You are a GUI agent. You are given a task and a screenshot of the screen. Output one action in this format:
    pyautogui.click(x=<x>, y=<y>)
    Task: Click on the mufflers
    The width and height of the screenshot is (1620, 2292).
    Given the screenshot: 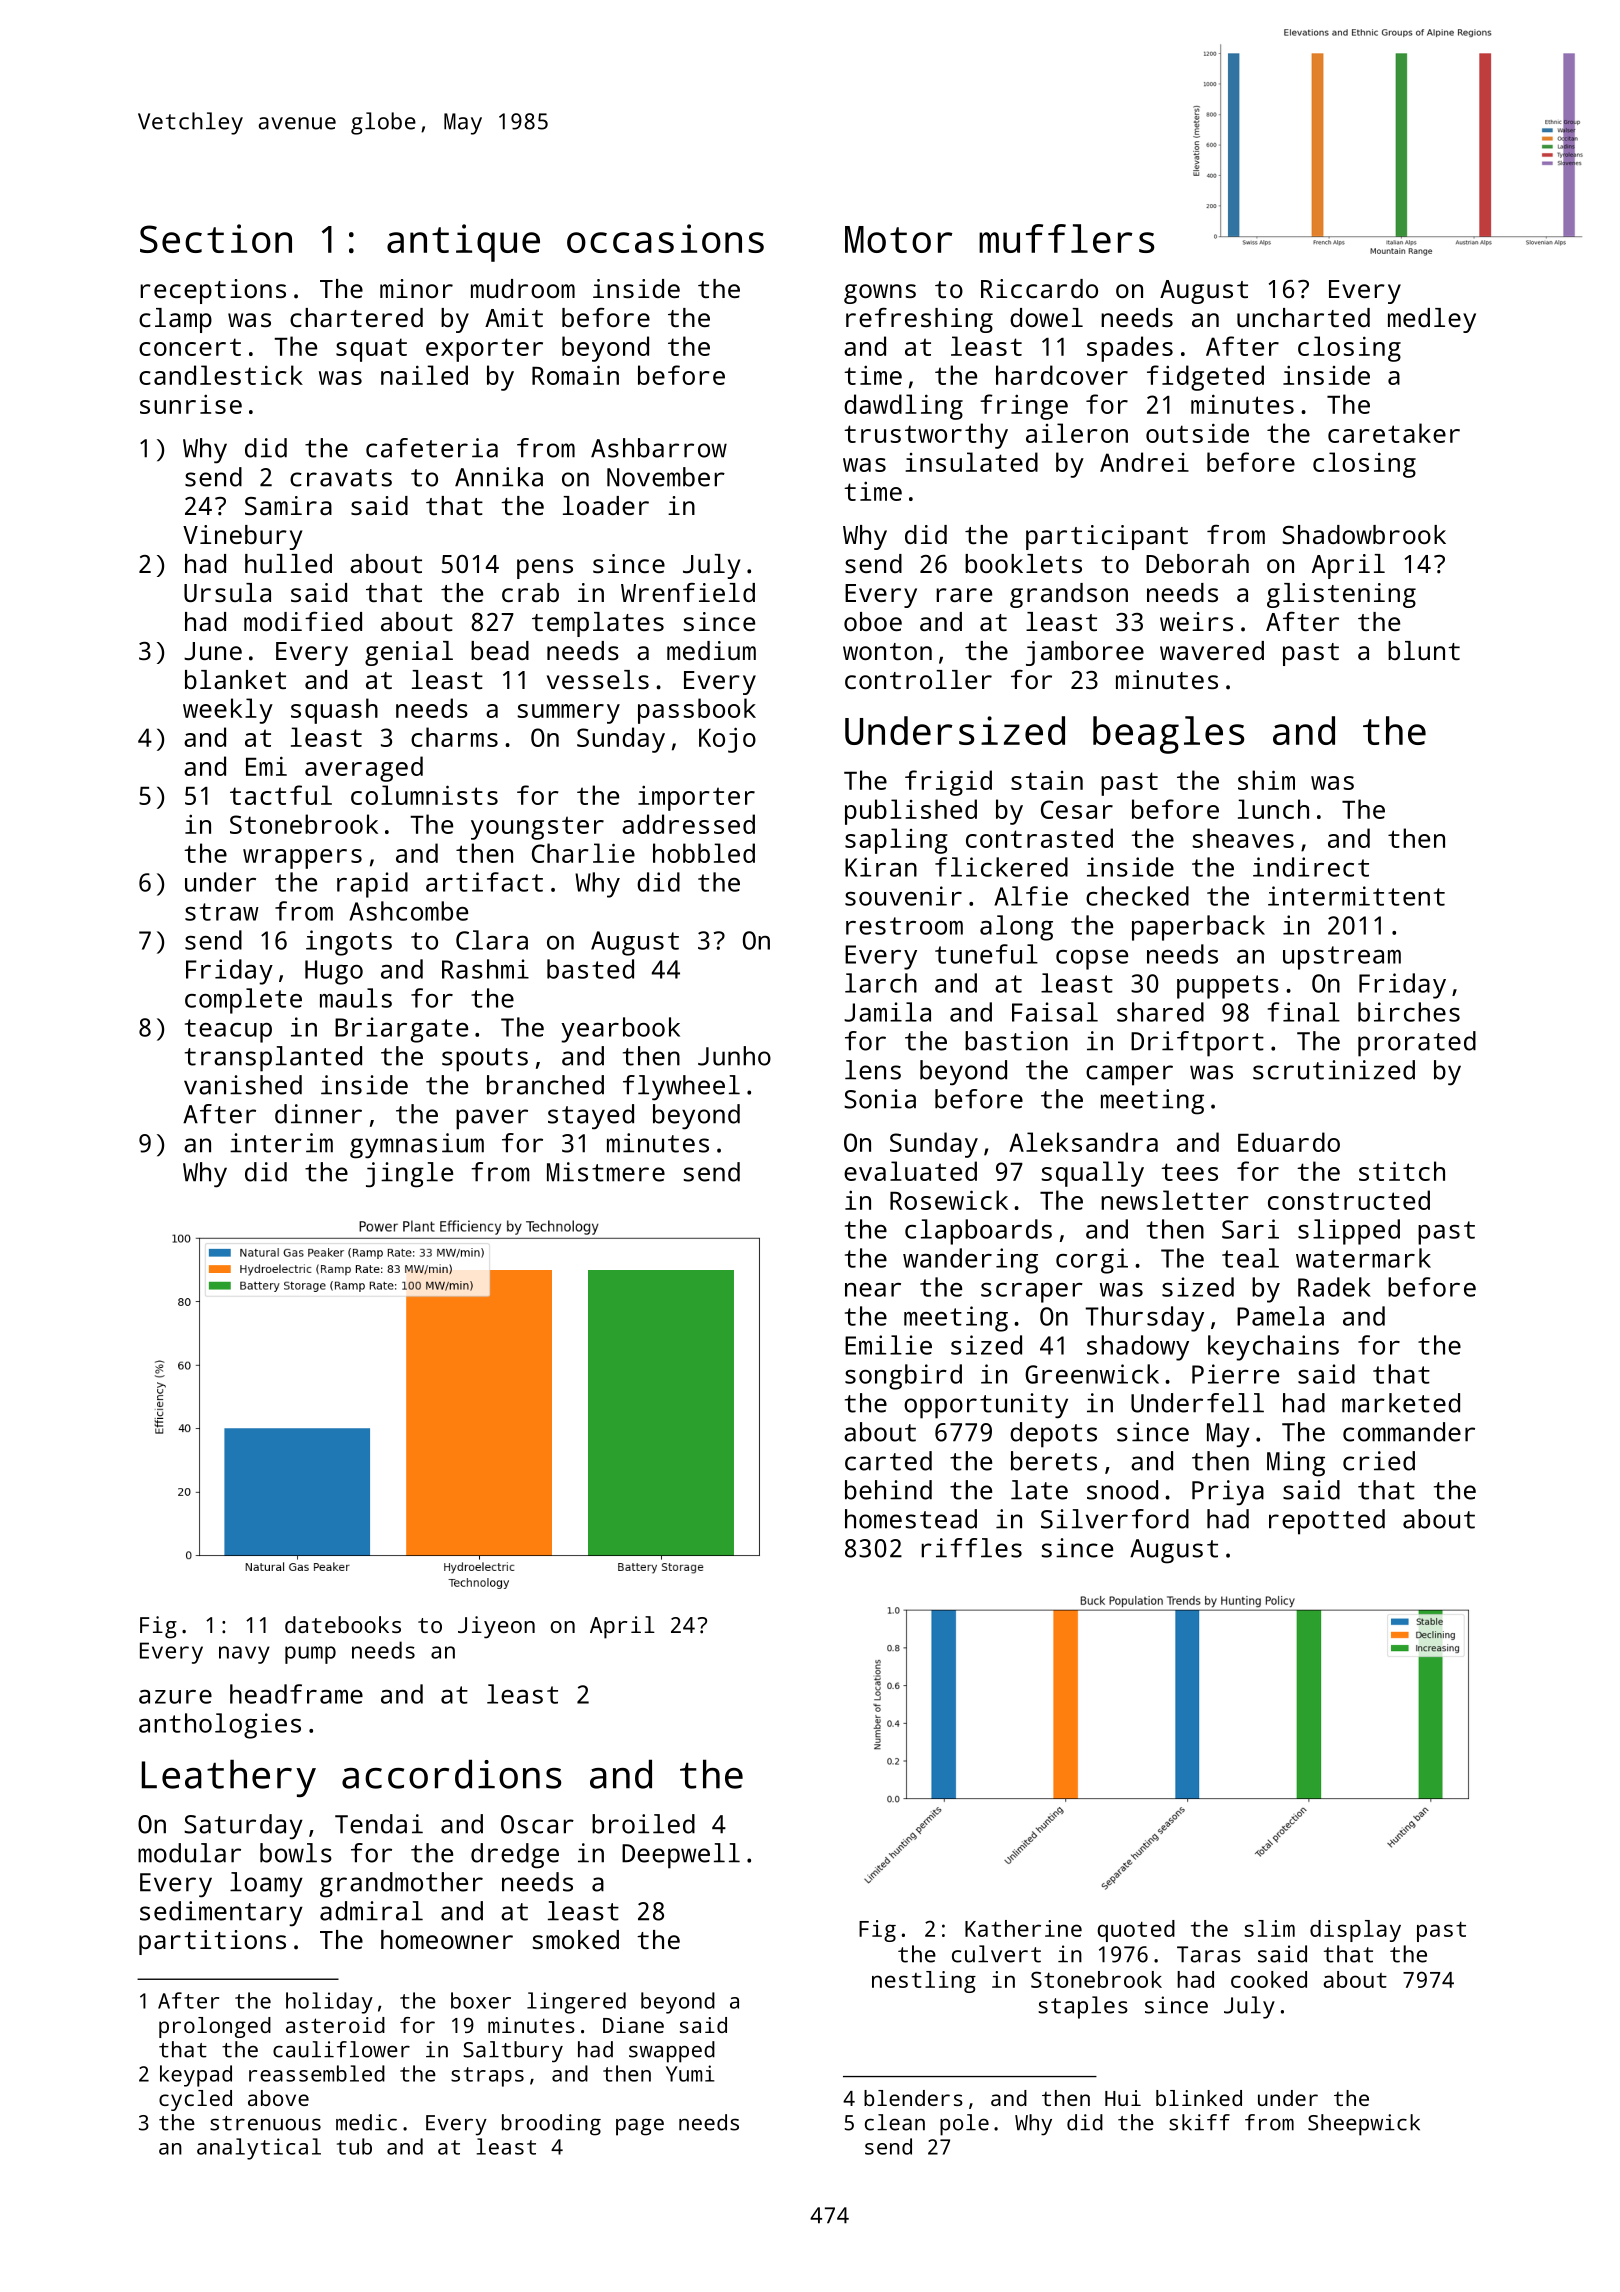 What is the action you would take?
    pyautogui.click(x=1066, y=238)
